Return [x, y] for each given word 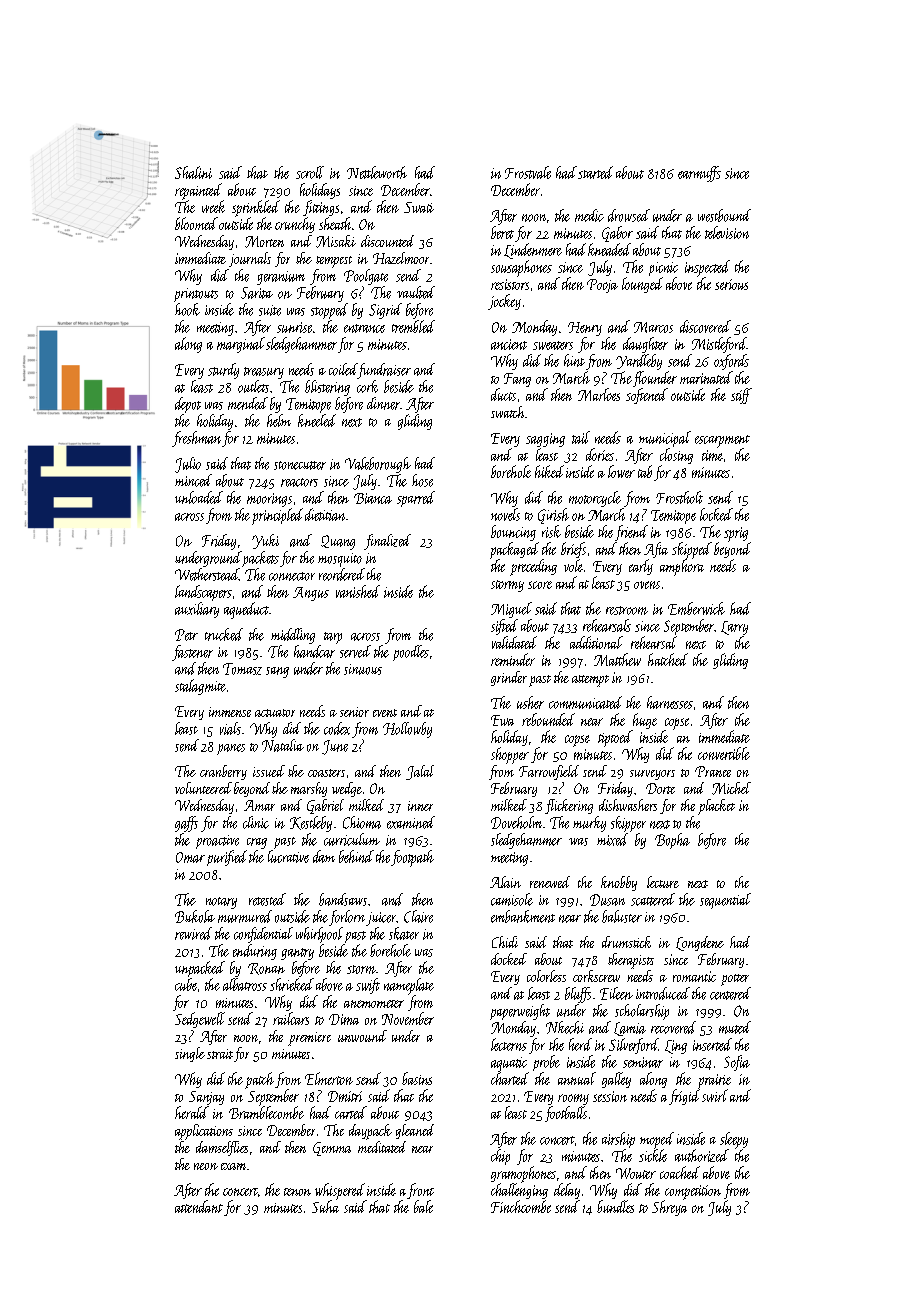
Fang [517, 380]
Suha [325, 1206]
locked [716, 514]
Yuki [265, 541]
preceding [533, 567]
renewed [550, 882]
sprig [736, 534]
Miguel [511, 610]
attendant [199, 1206]
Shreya [669, 1208]
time [712, 455]
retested [267, 899]
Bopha [672, 841]
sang [277, 672]
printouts [196, 295]
